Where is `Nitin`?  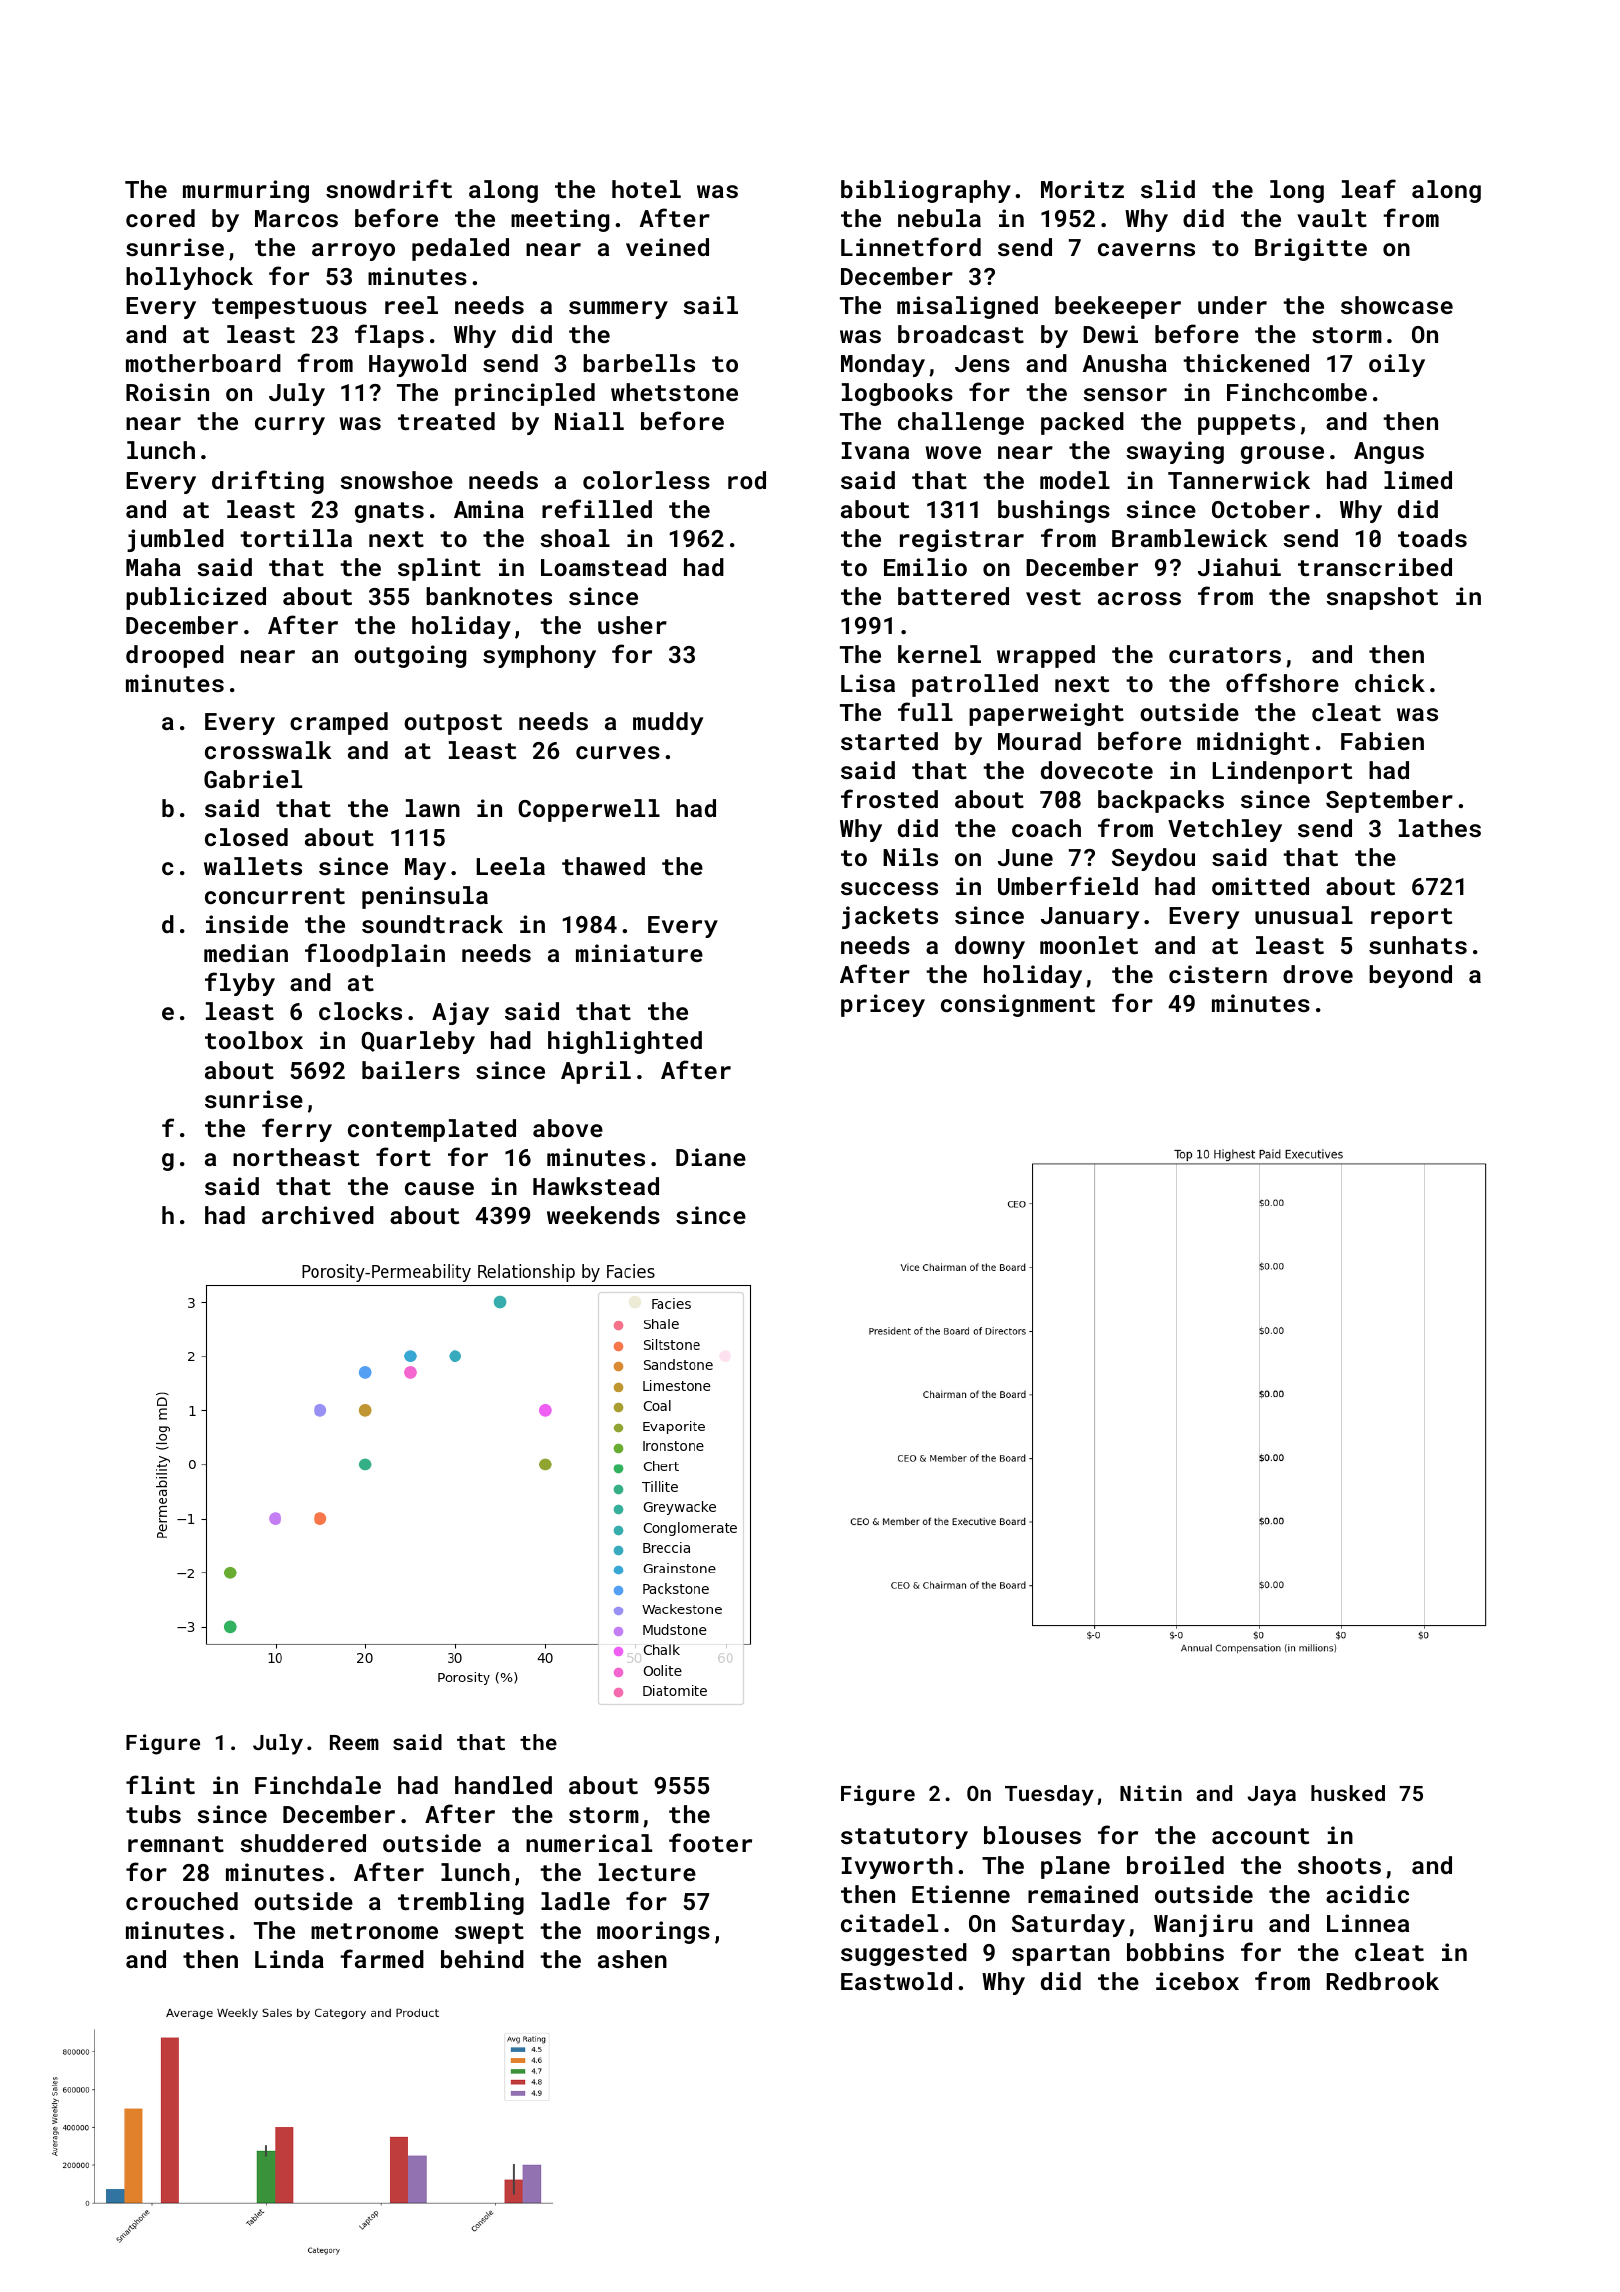 Nitin is located at coordinates (1151, 1793).
